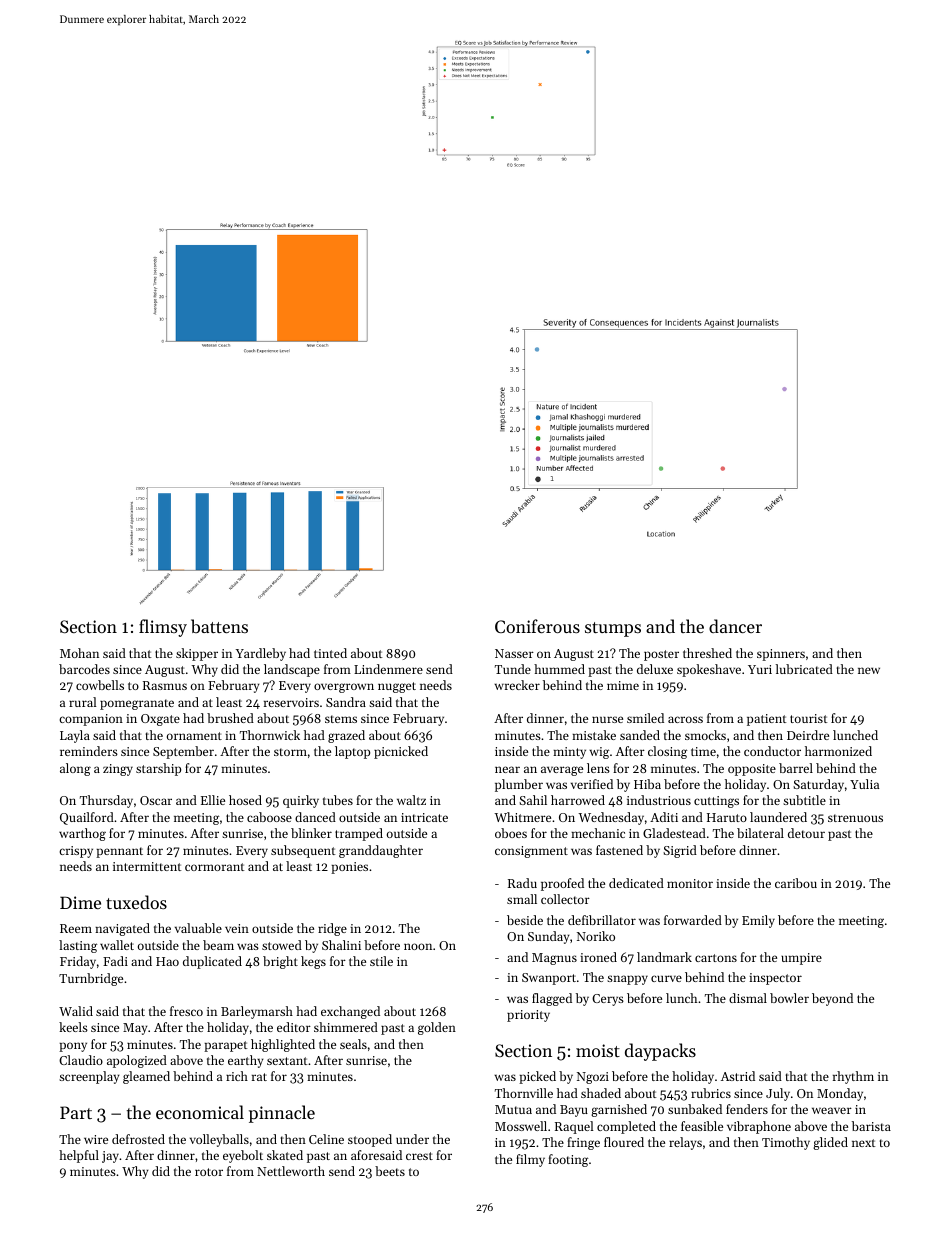 Image resolution: width=952 pixels, height=1233 pixels. Describe the element at coordinates (353, 1044) in the screenshot. I see `seals` at that location.
